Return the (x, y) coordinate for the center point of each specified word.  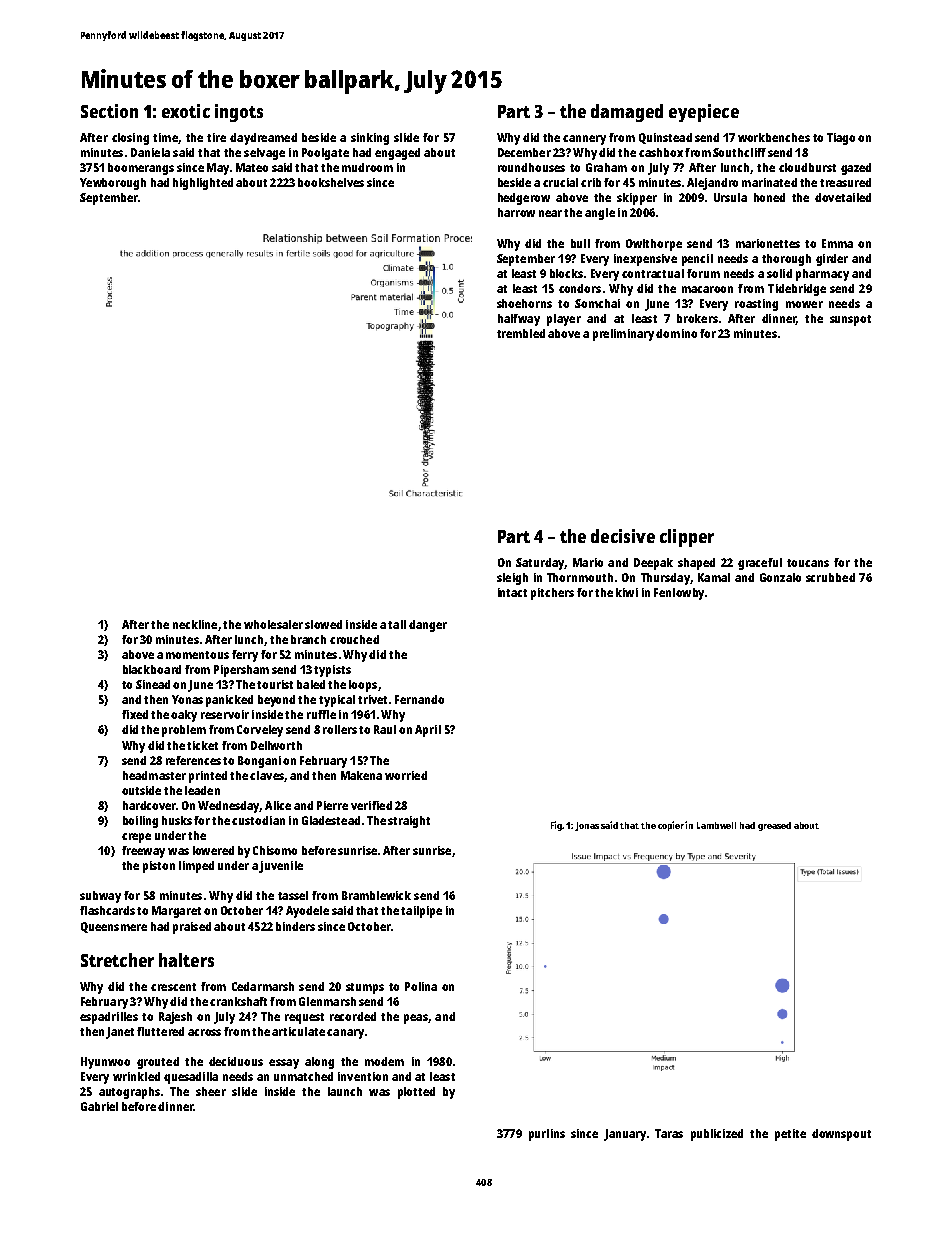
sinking (370, 139)
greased (774, 826)
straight (409, 822)
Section (109, 111)
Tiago (841, 139)
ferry (245, 656)
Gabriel (99, 1106)
